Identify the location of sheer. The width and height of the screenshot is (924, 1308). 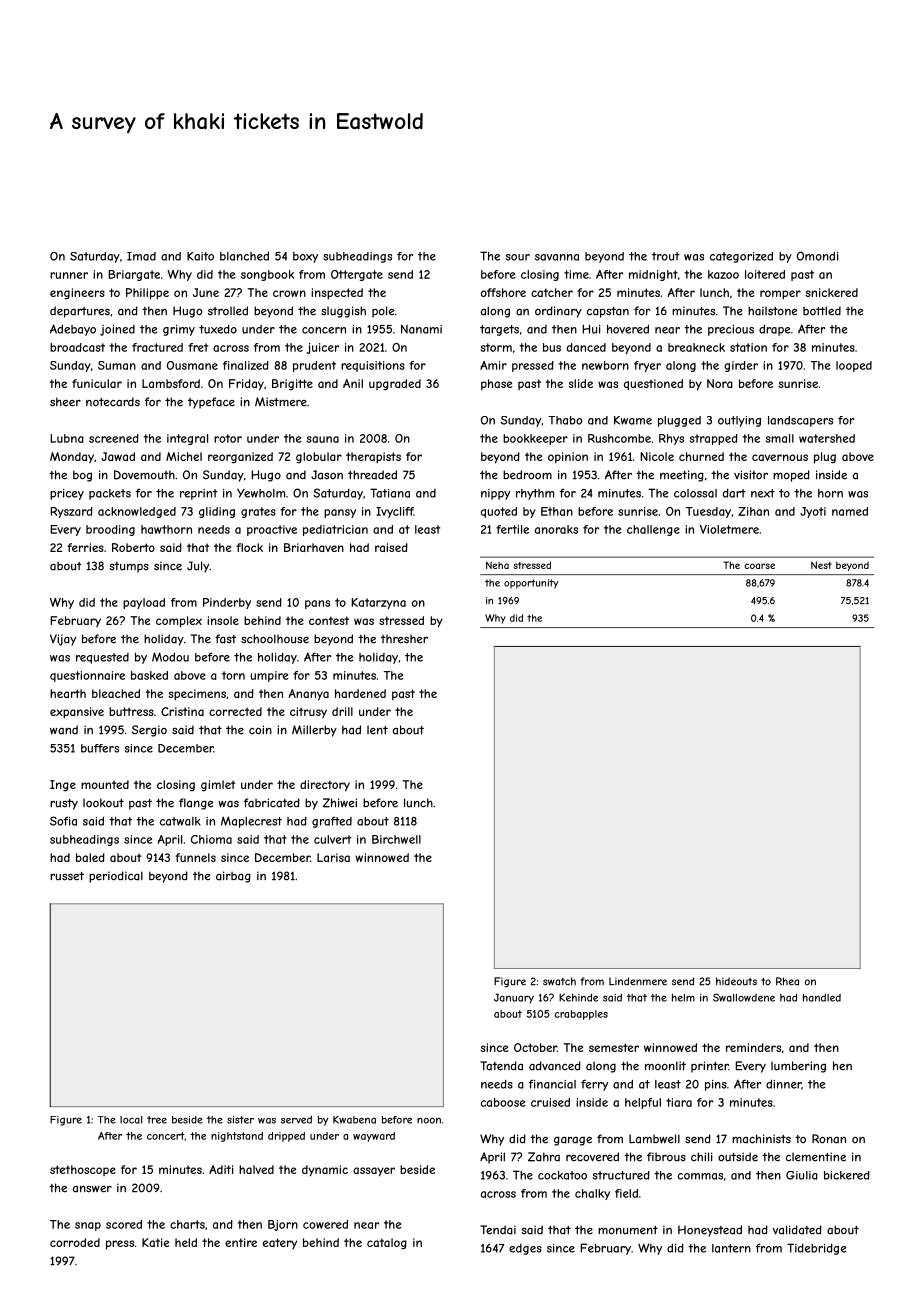
(65, 402).
